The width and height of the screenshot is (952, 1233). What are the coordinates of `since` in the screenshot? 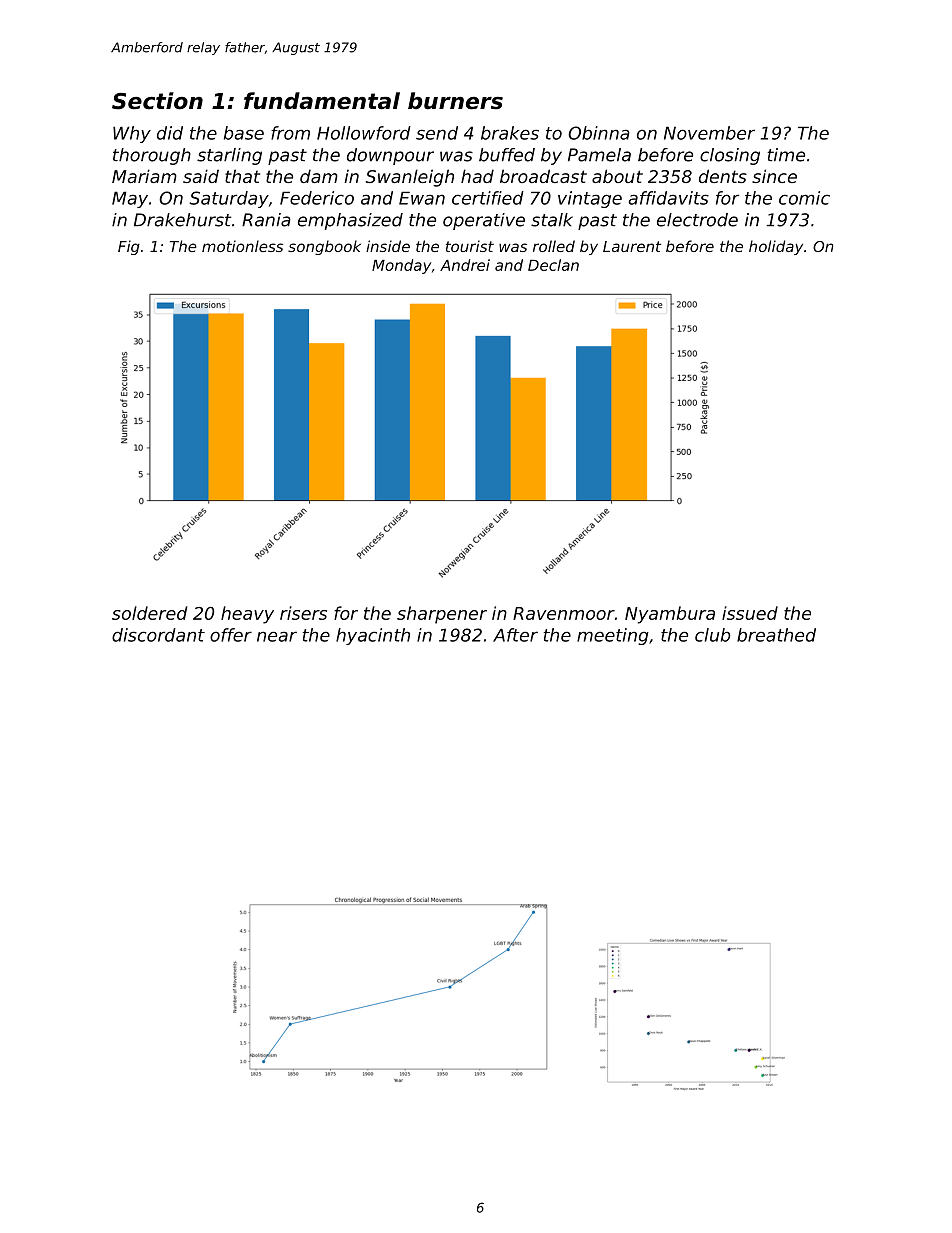 It's located at (774, 176).
